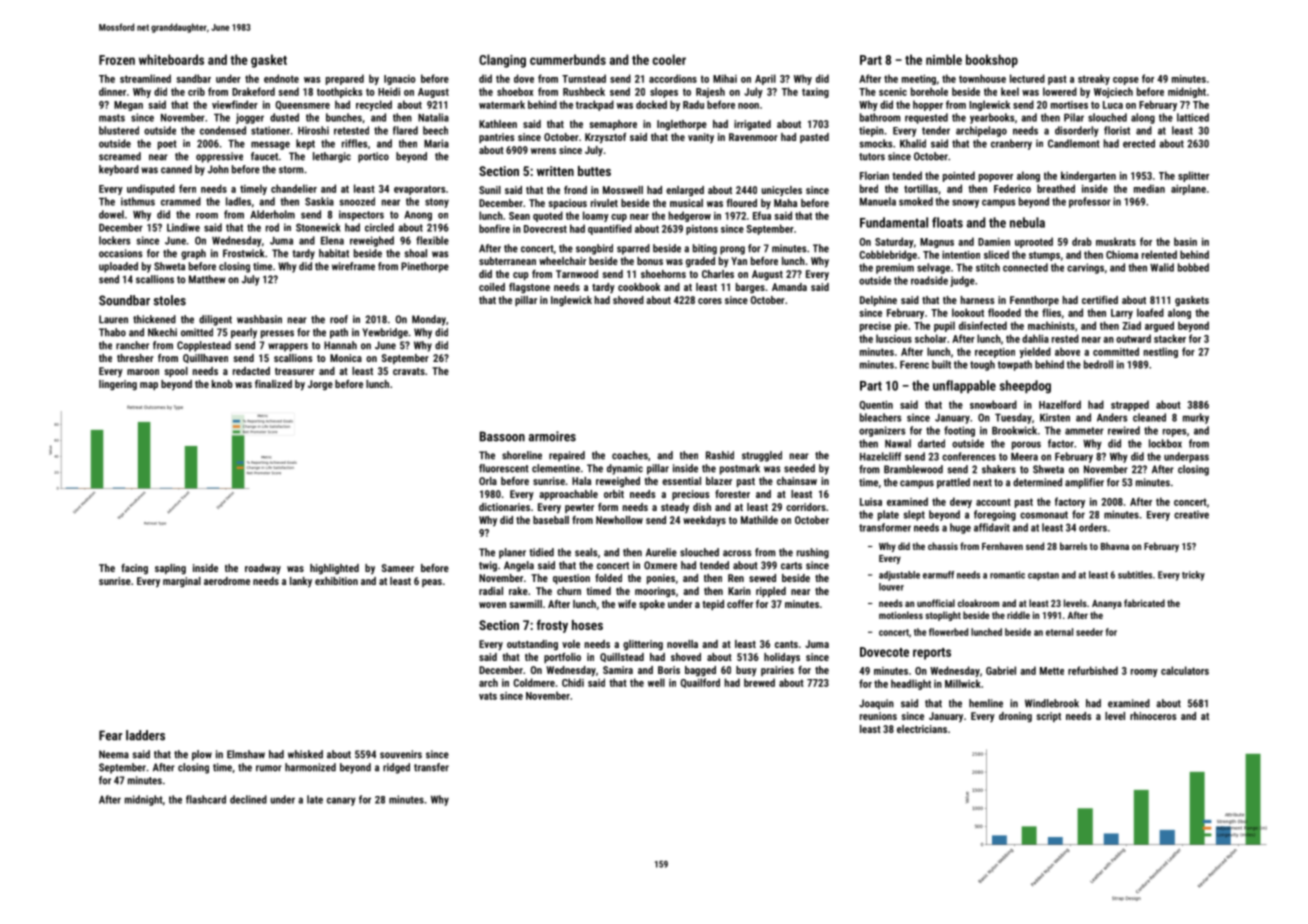  Describe the element at coordinates (502, 436) in the screenshot. I see `Bassoon` at that location.
